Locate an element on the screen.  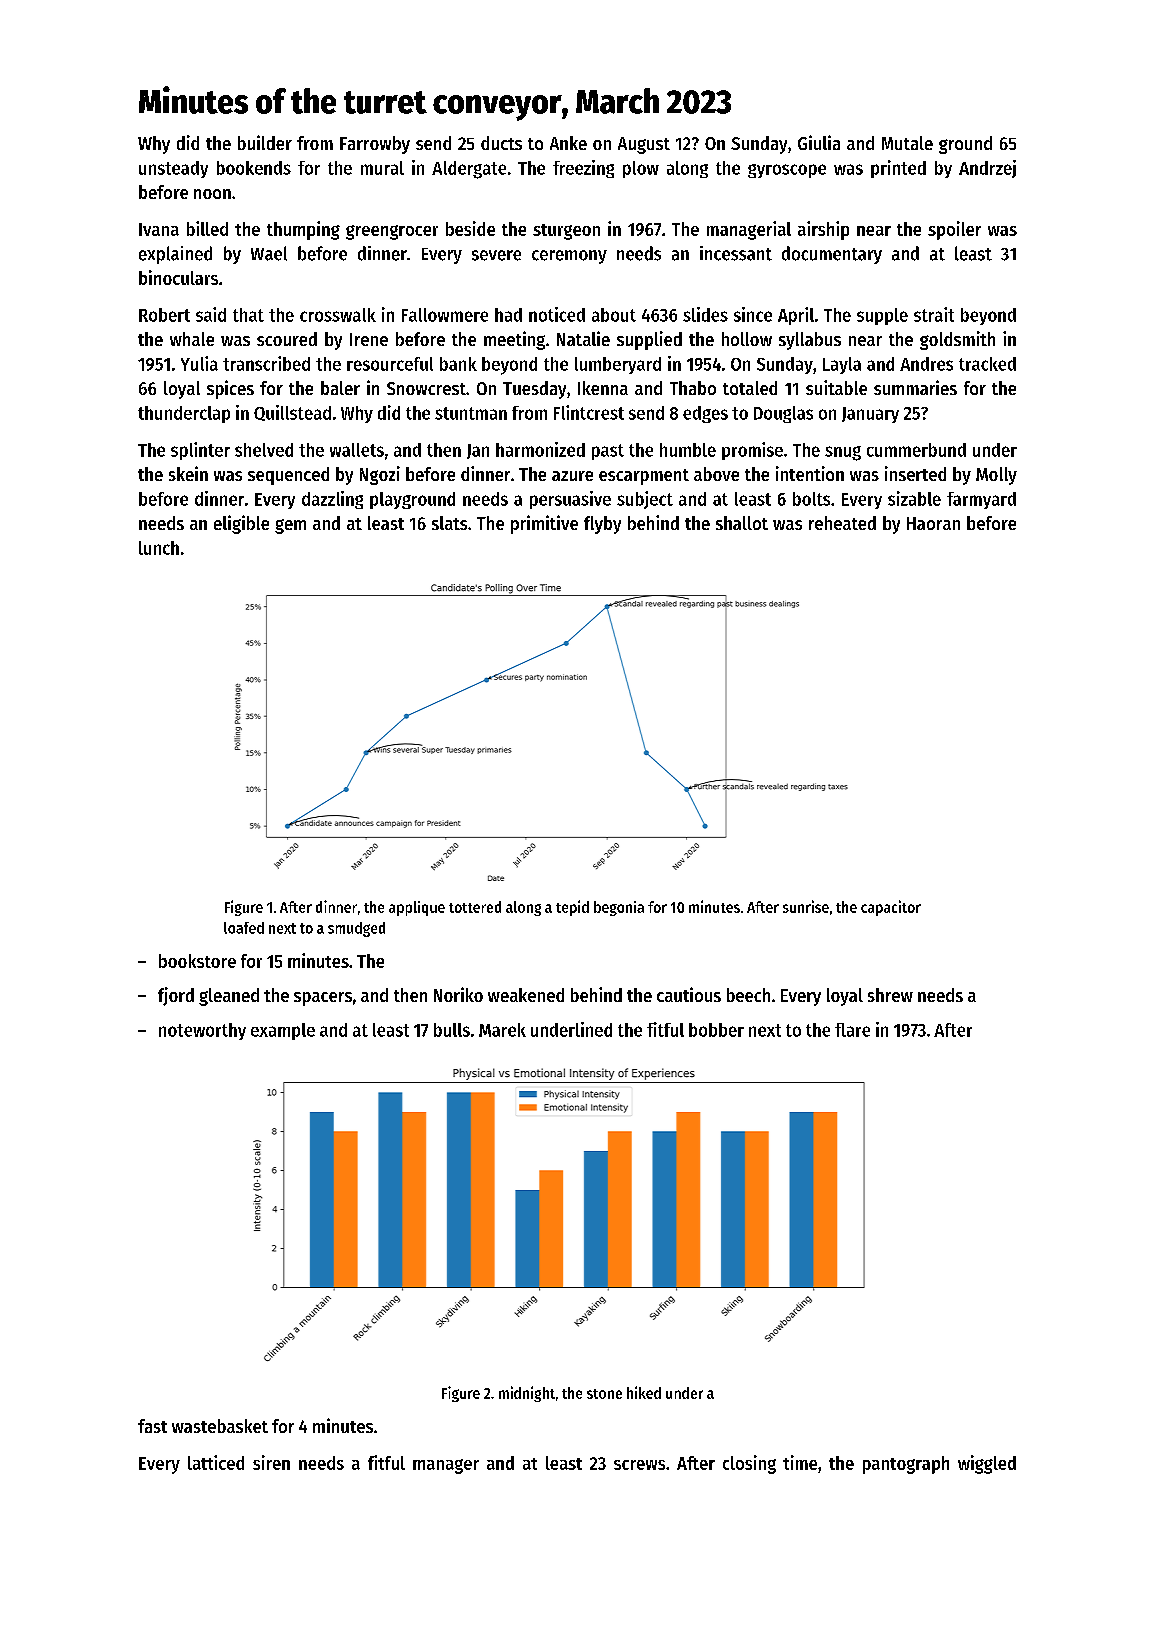
begonia is located at coordinates (619, 908).
